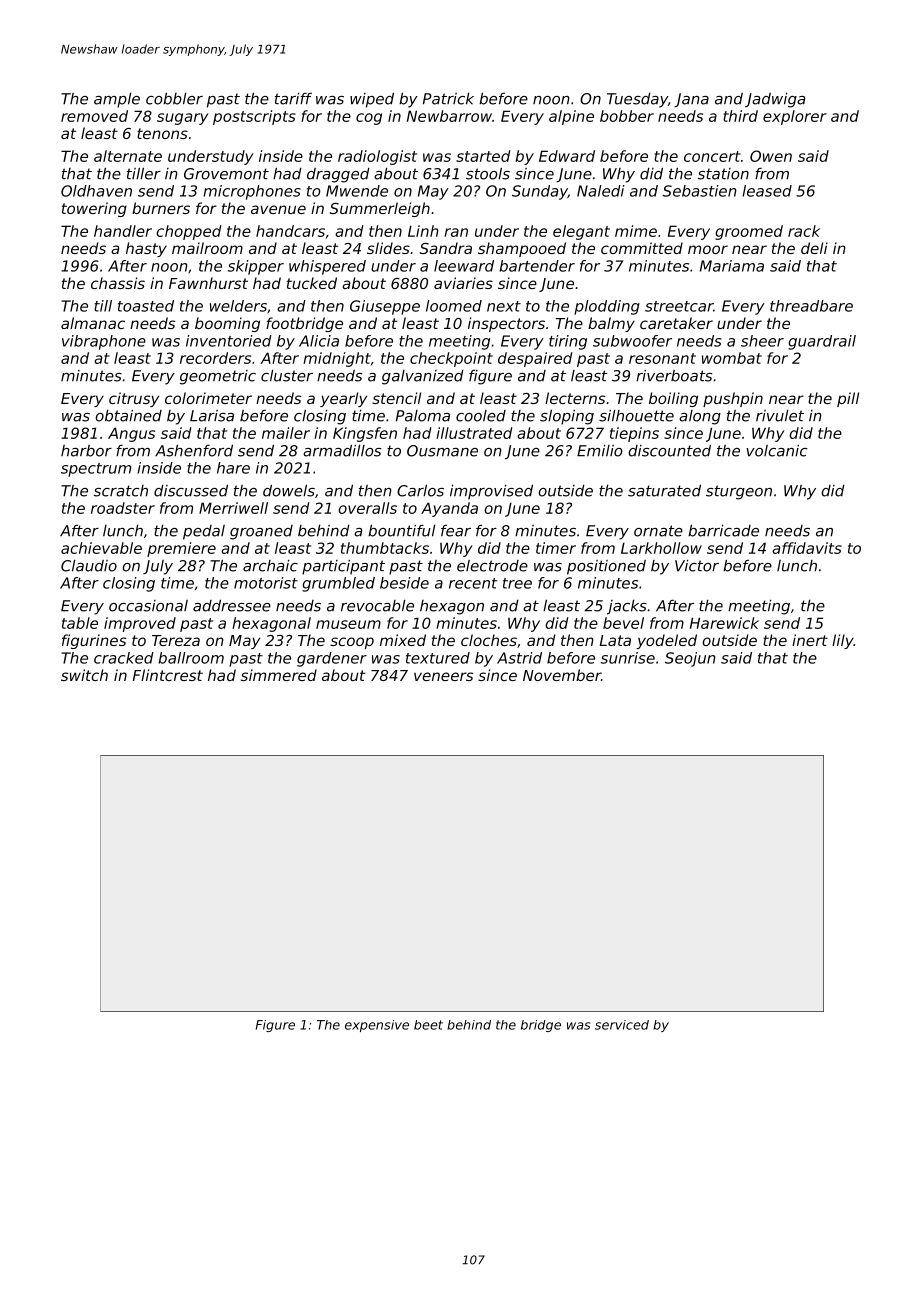 The width and height of the screenshot is (924, 1308). Describe the element at coordinates (749, 232) in the screenshot. I see `groomed` at that location.
